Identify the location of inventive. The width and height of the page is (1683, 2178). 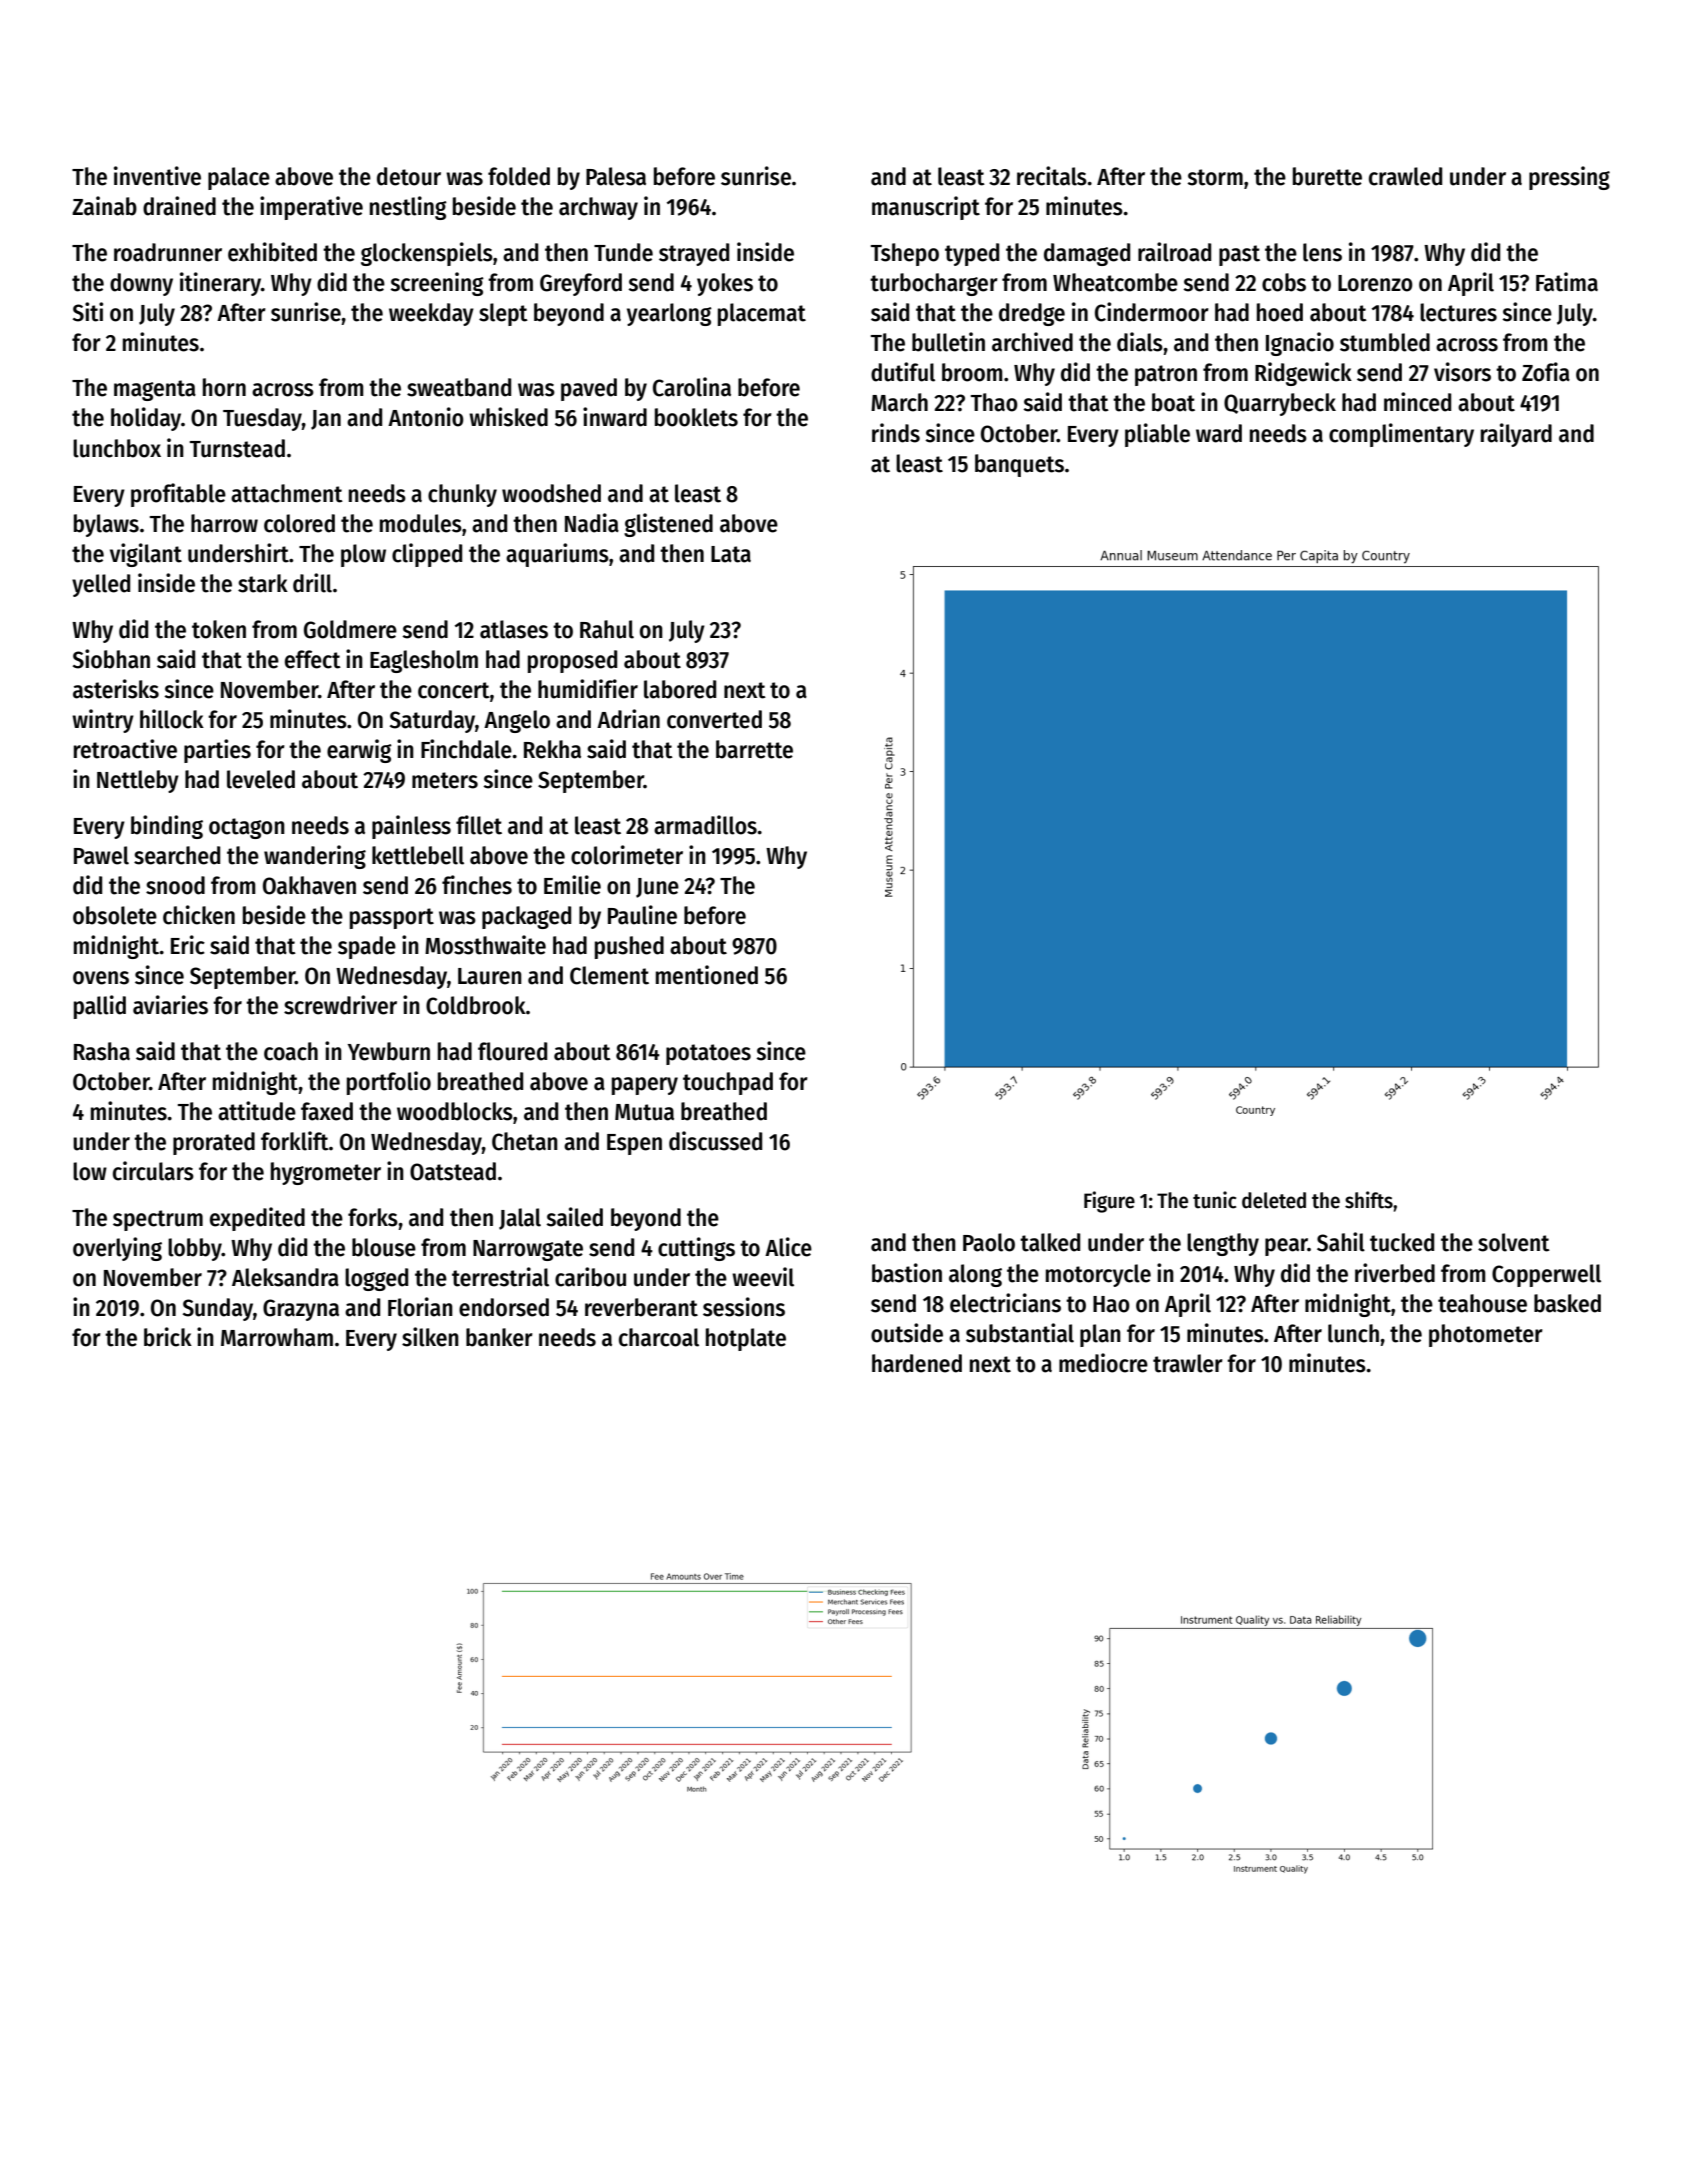
(157, 176).
